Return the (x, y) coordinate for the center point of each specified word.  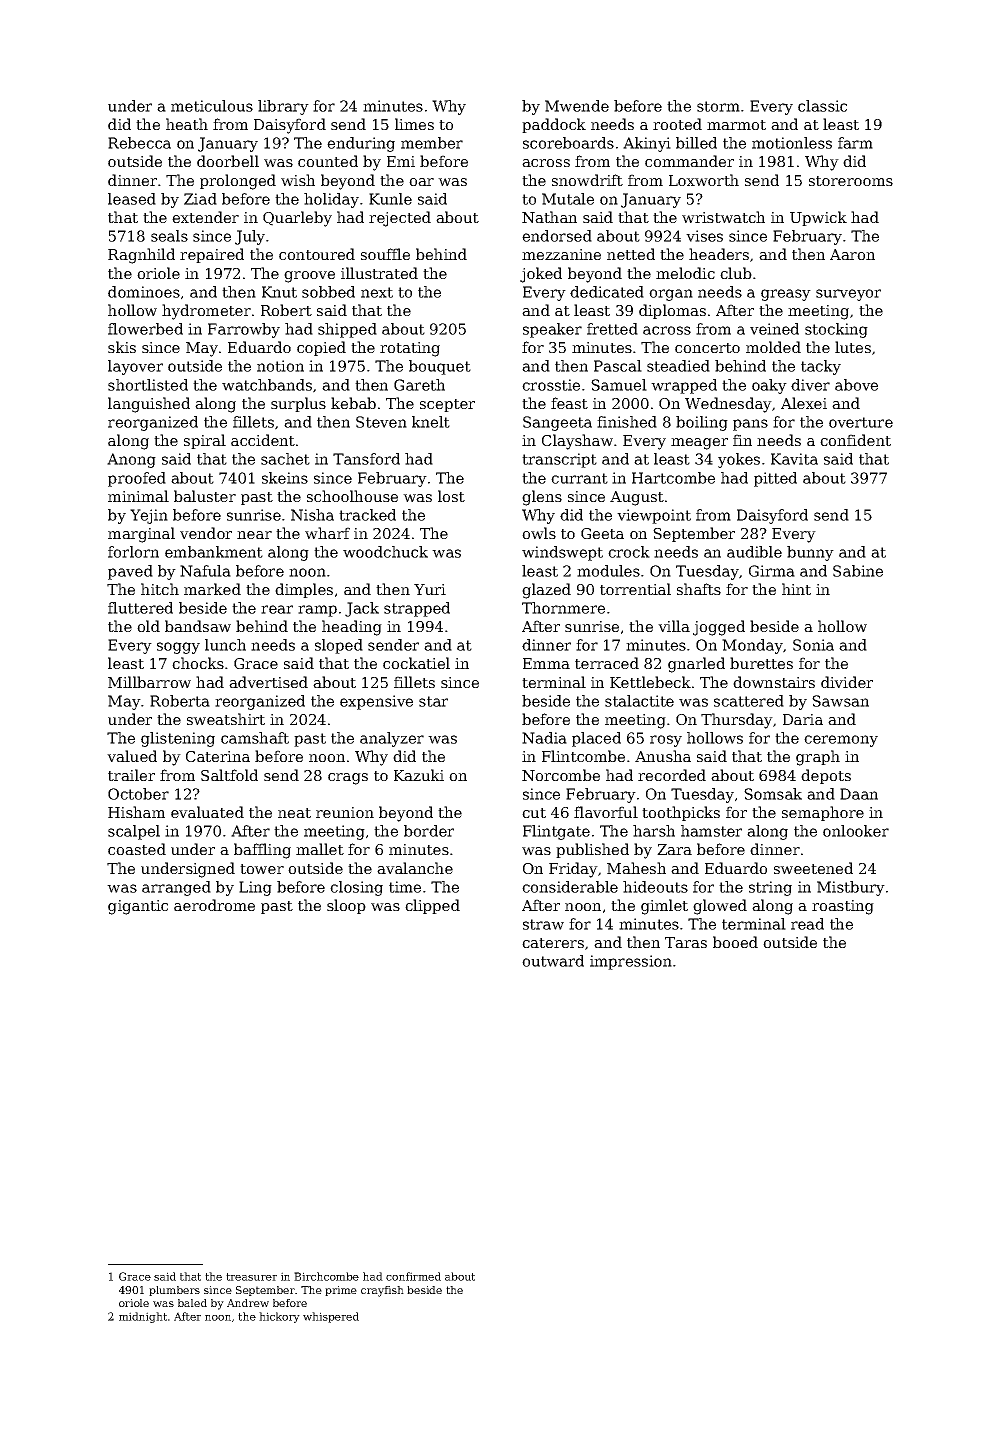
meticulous (212, 106)
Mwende (577, 106)
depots (826, 776)
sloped (339, 646)
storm (718, 106)
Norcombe (561, 775)
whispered (331, 1317)
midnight (143, 1317)
